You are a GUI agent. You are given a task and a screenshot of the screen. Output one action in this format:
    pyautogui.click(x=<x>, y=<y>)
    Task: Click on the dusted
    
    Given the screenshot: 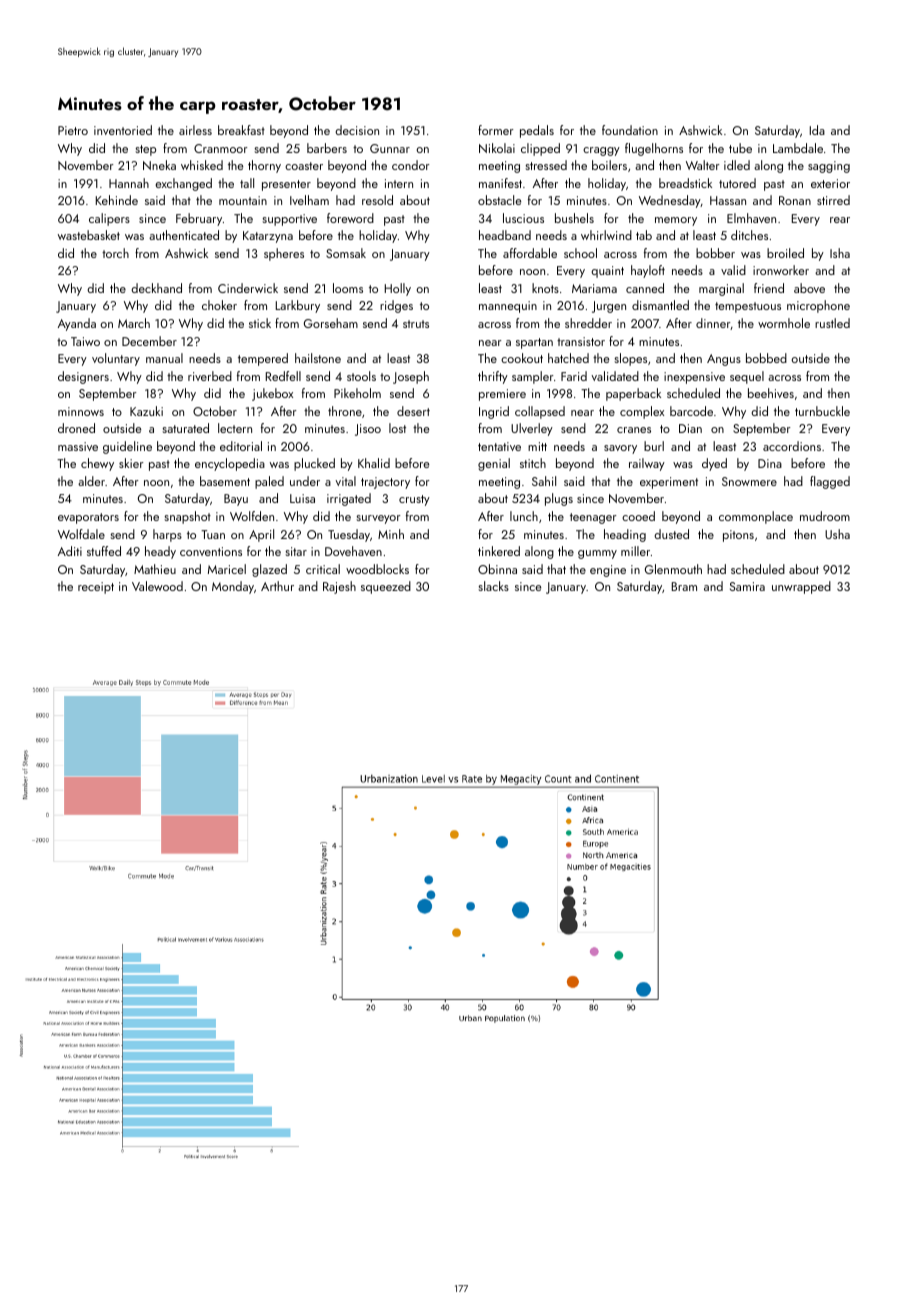 What is the action you would take?
    pyautogui.click(x=671, y=534)
